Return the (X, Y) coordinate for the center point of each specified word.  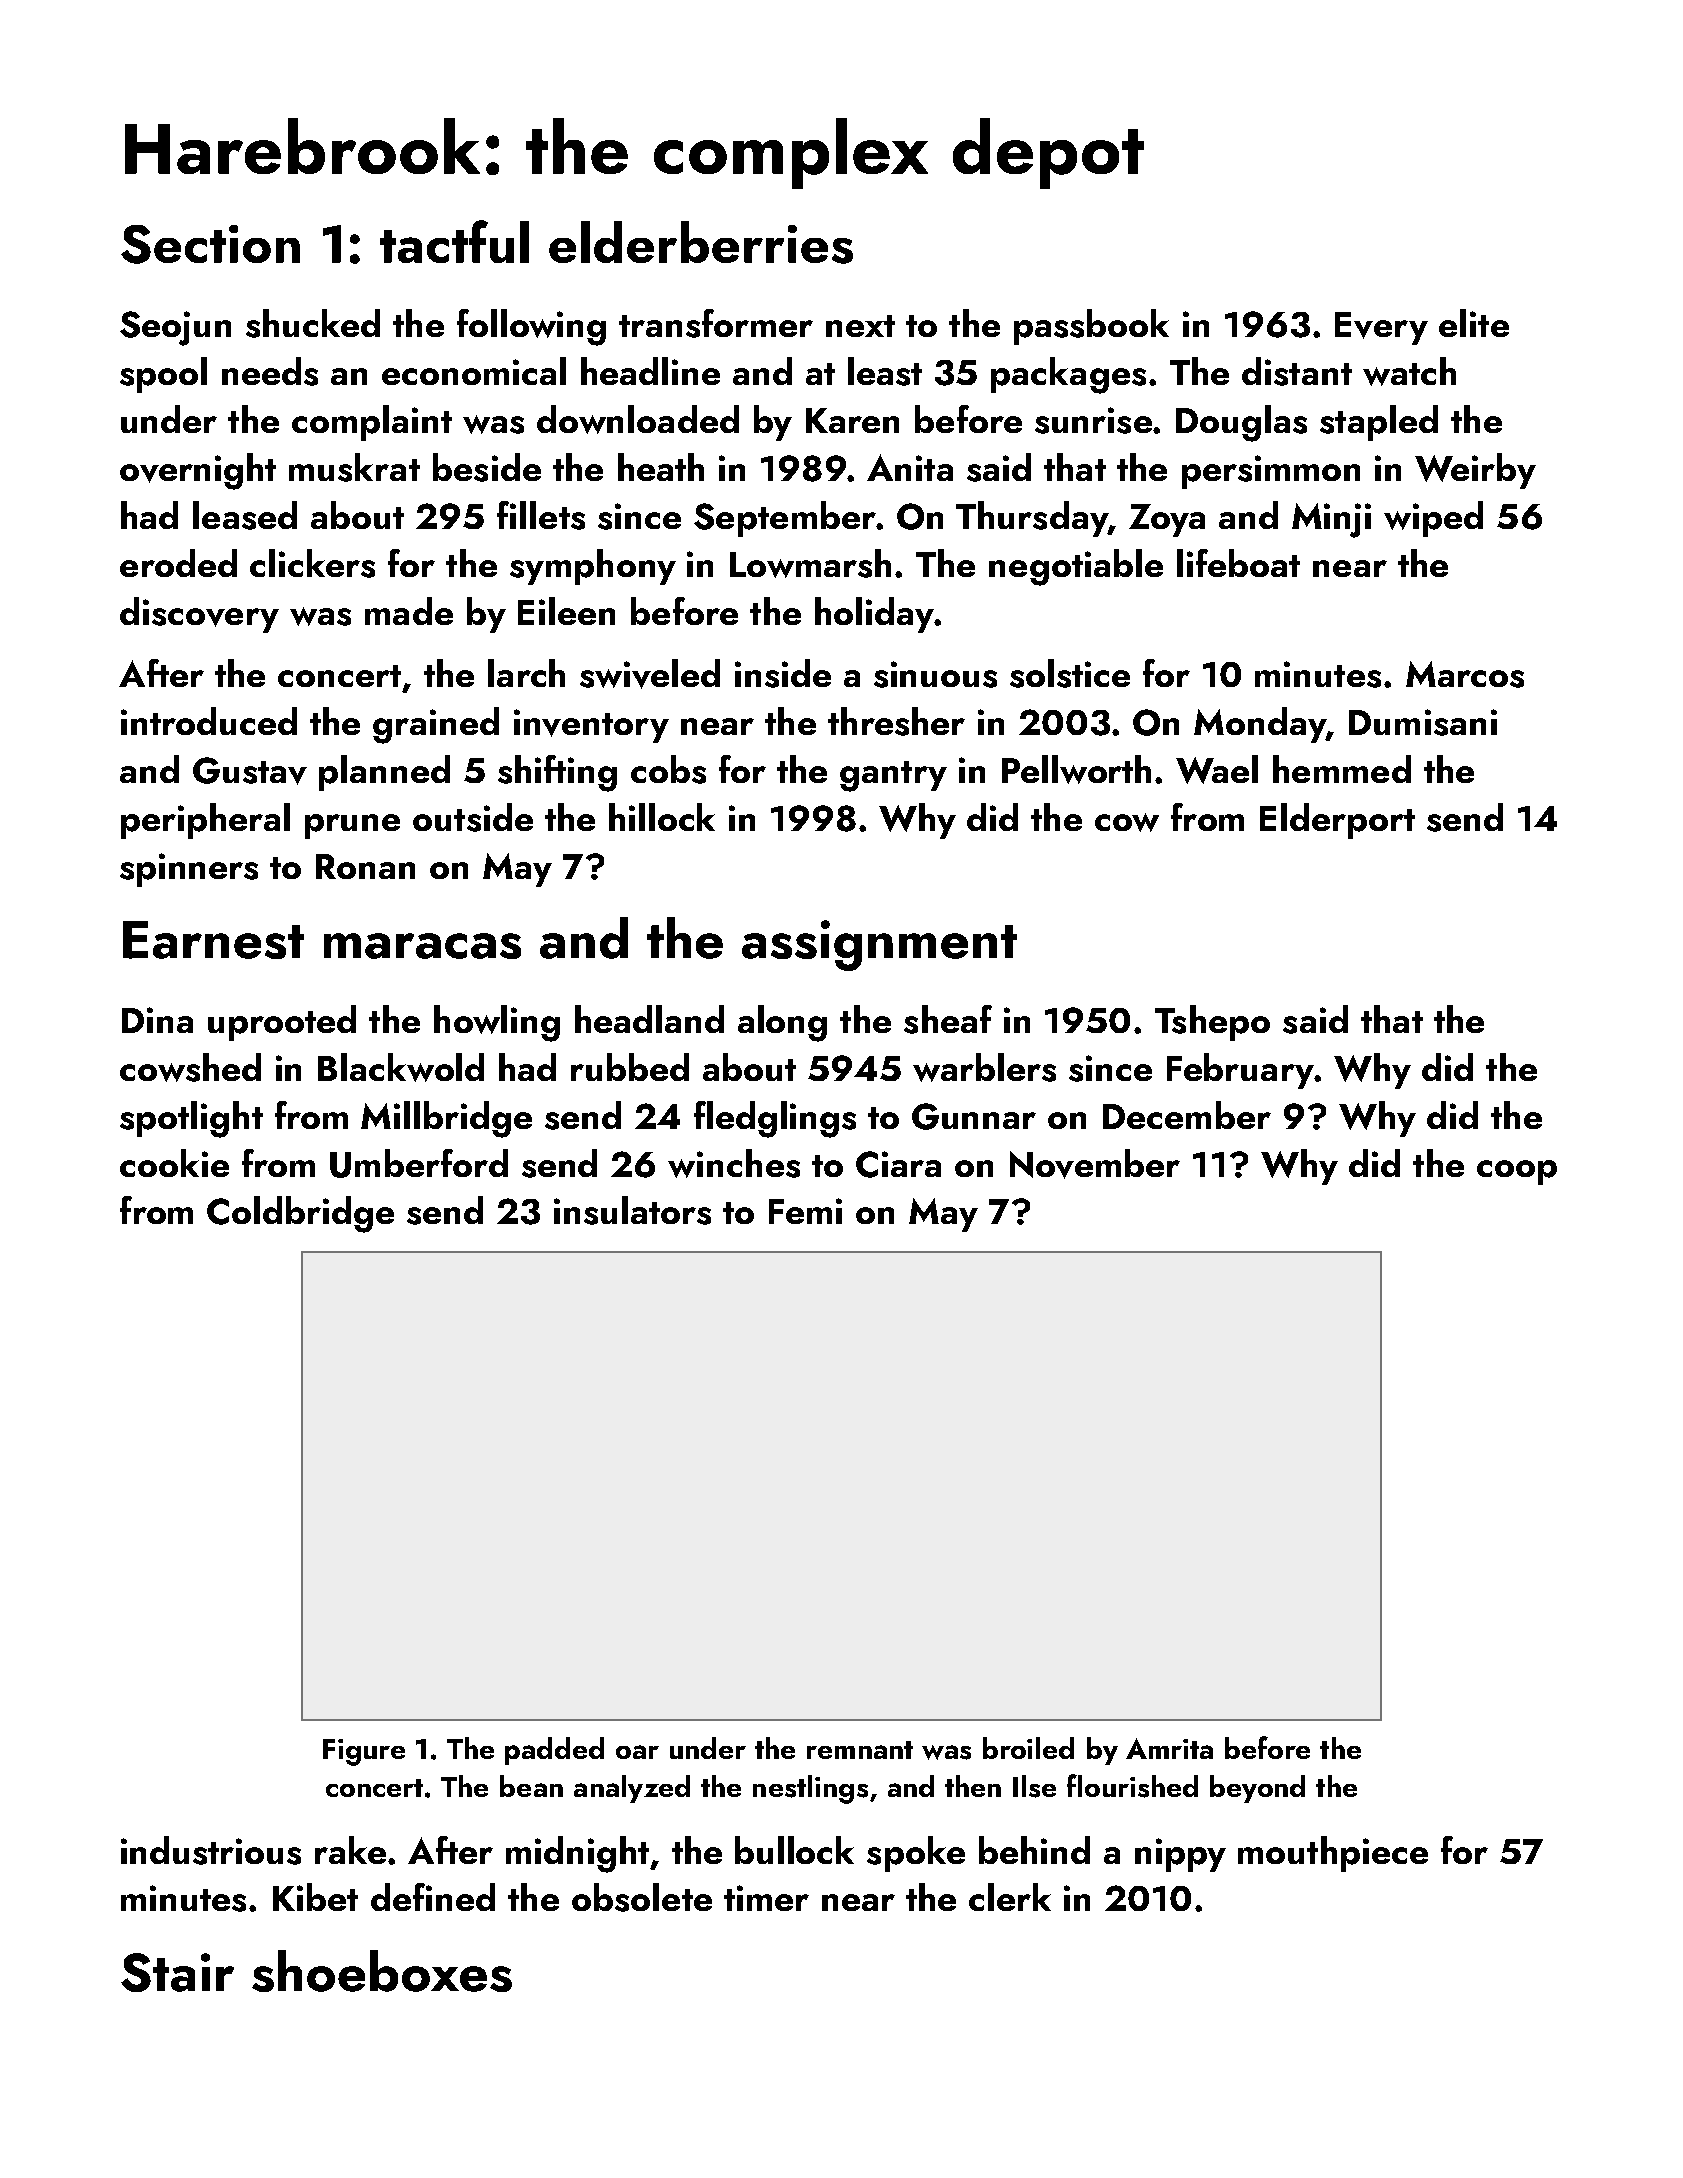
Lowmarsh (810, 563)
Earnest (213, 940)
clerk (1010, 1897)
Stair (177, 1972)
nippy (1180, 1855)
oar (637, 1752)
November (1095, 1164)
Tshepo (1212, 1023)
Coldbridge (300, 1214)
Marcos (1465, 674)
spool (163, 375)
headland (649, 1019)
